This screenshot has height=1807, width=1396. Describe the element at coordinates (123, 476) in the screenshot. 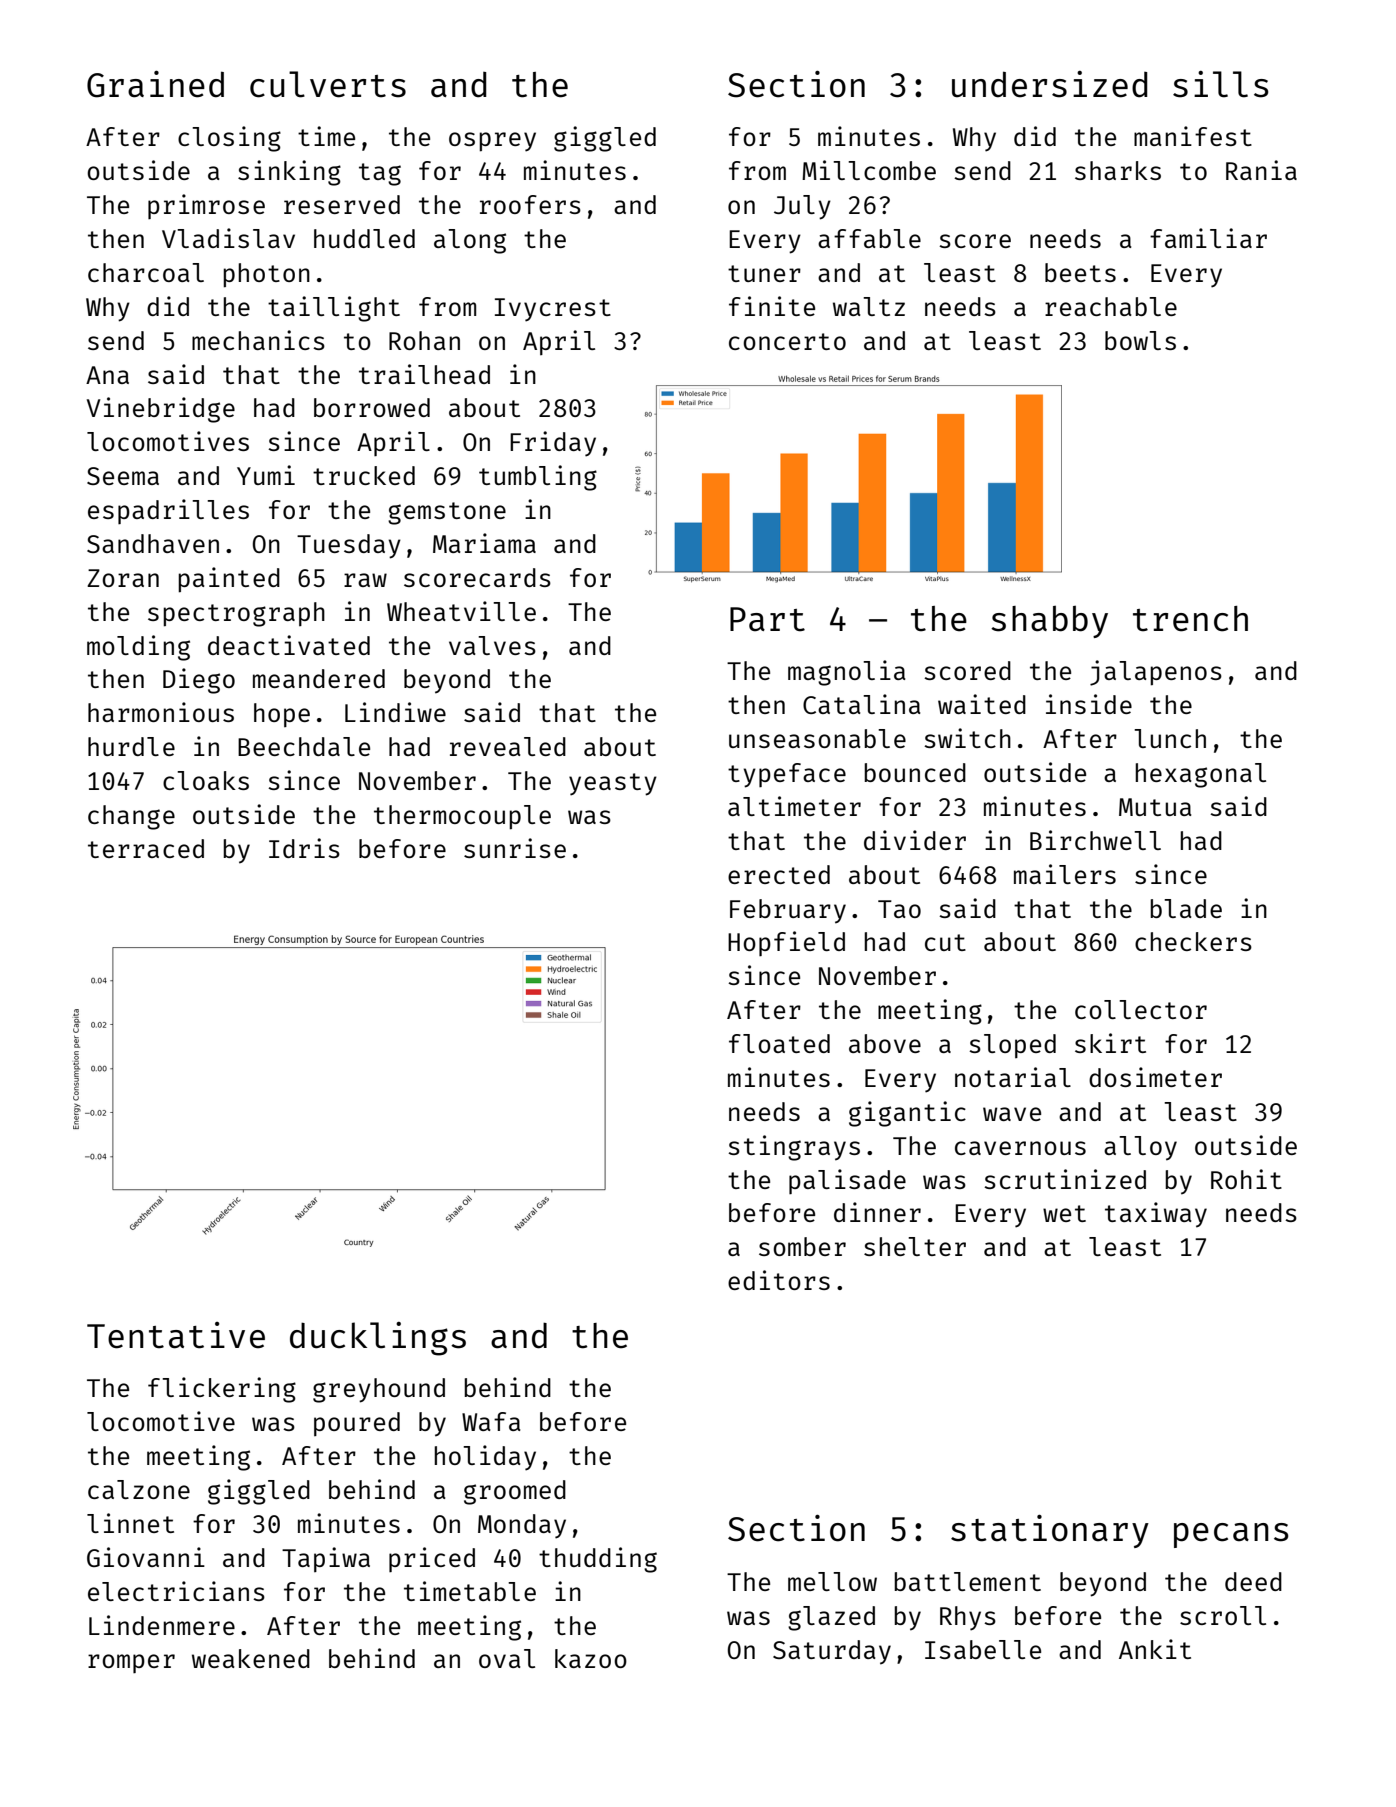

I see `Seema` at that location.
